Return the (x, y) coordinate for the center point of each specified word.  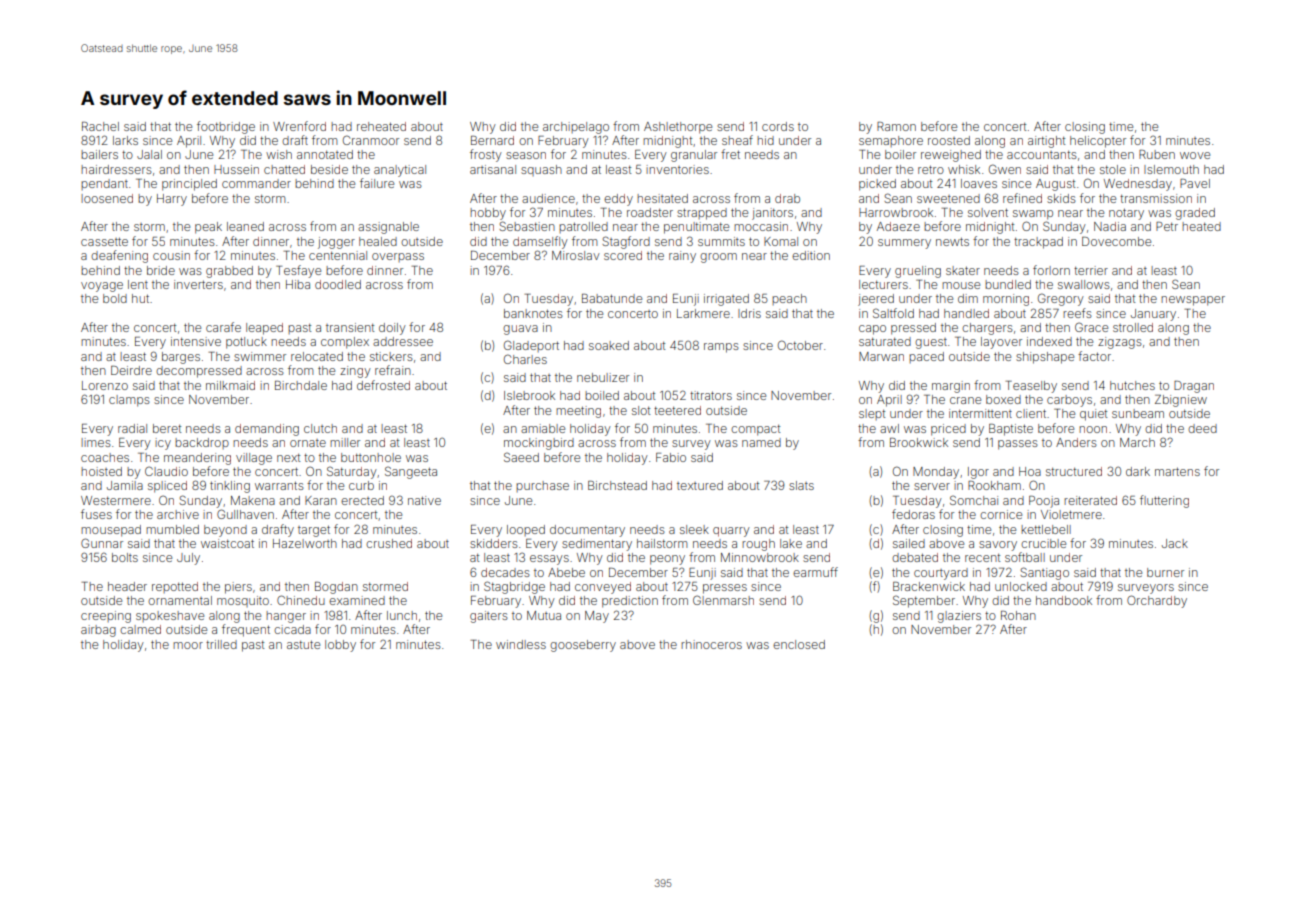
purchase (542, 486)
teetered (677, 410)
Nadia (1110, 226)
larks (125, 140)
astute (303, 644)
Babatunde (612, 298)
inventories (677, 169)
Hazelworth (305, 543)
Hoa (1030, 471)
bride (161, 270)
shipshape (1045, 358)
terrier (1091, 270)
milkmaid (230, 385)
